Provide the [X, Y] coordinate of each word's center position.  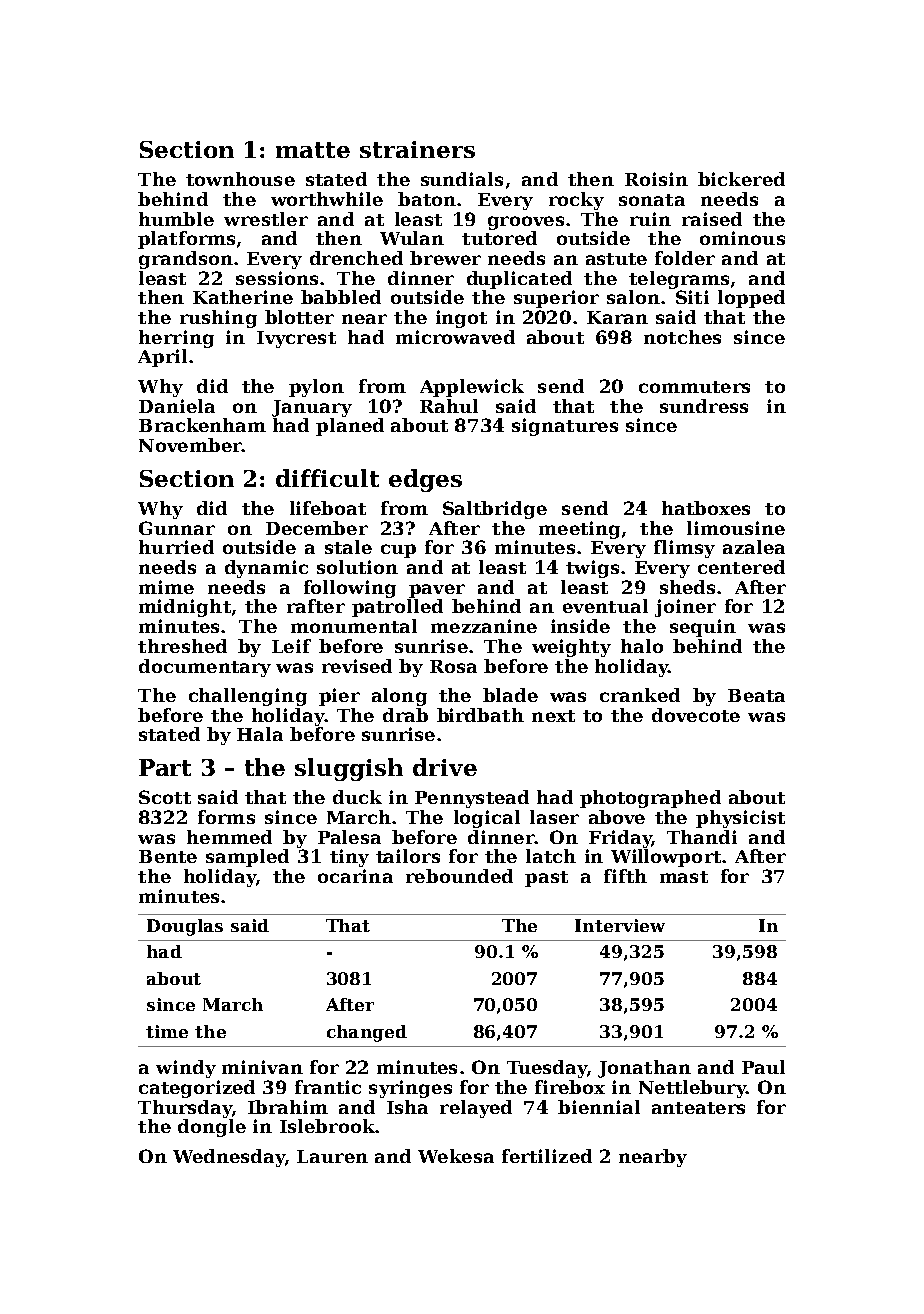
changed [367, 1033]
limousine [736, 528]
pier [339, 697]
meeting [579, 530]
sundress [704, 406]
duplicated [519, 280]
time [167, 1031]
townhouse [240, 179]
